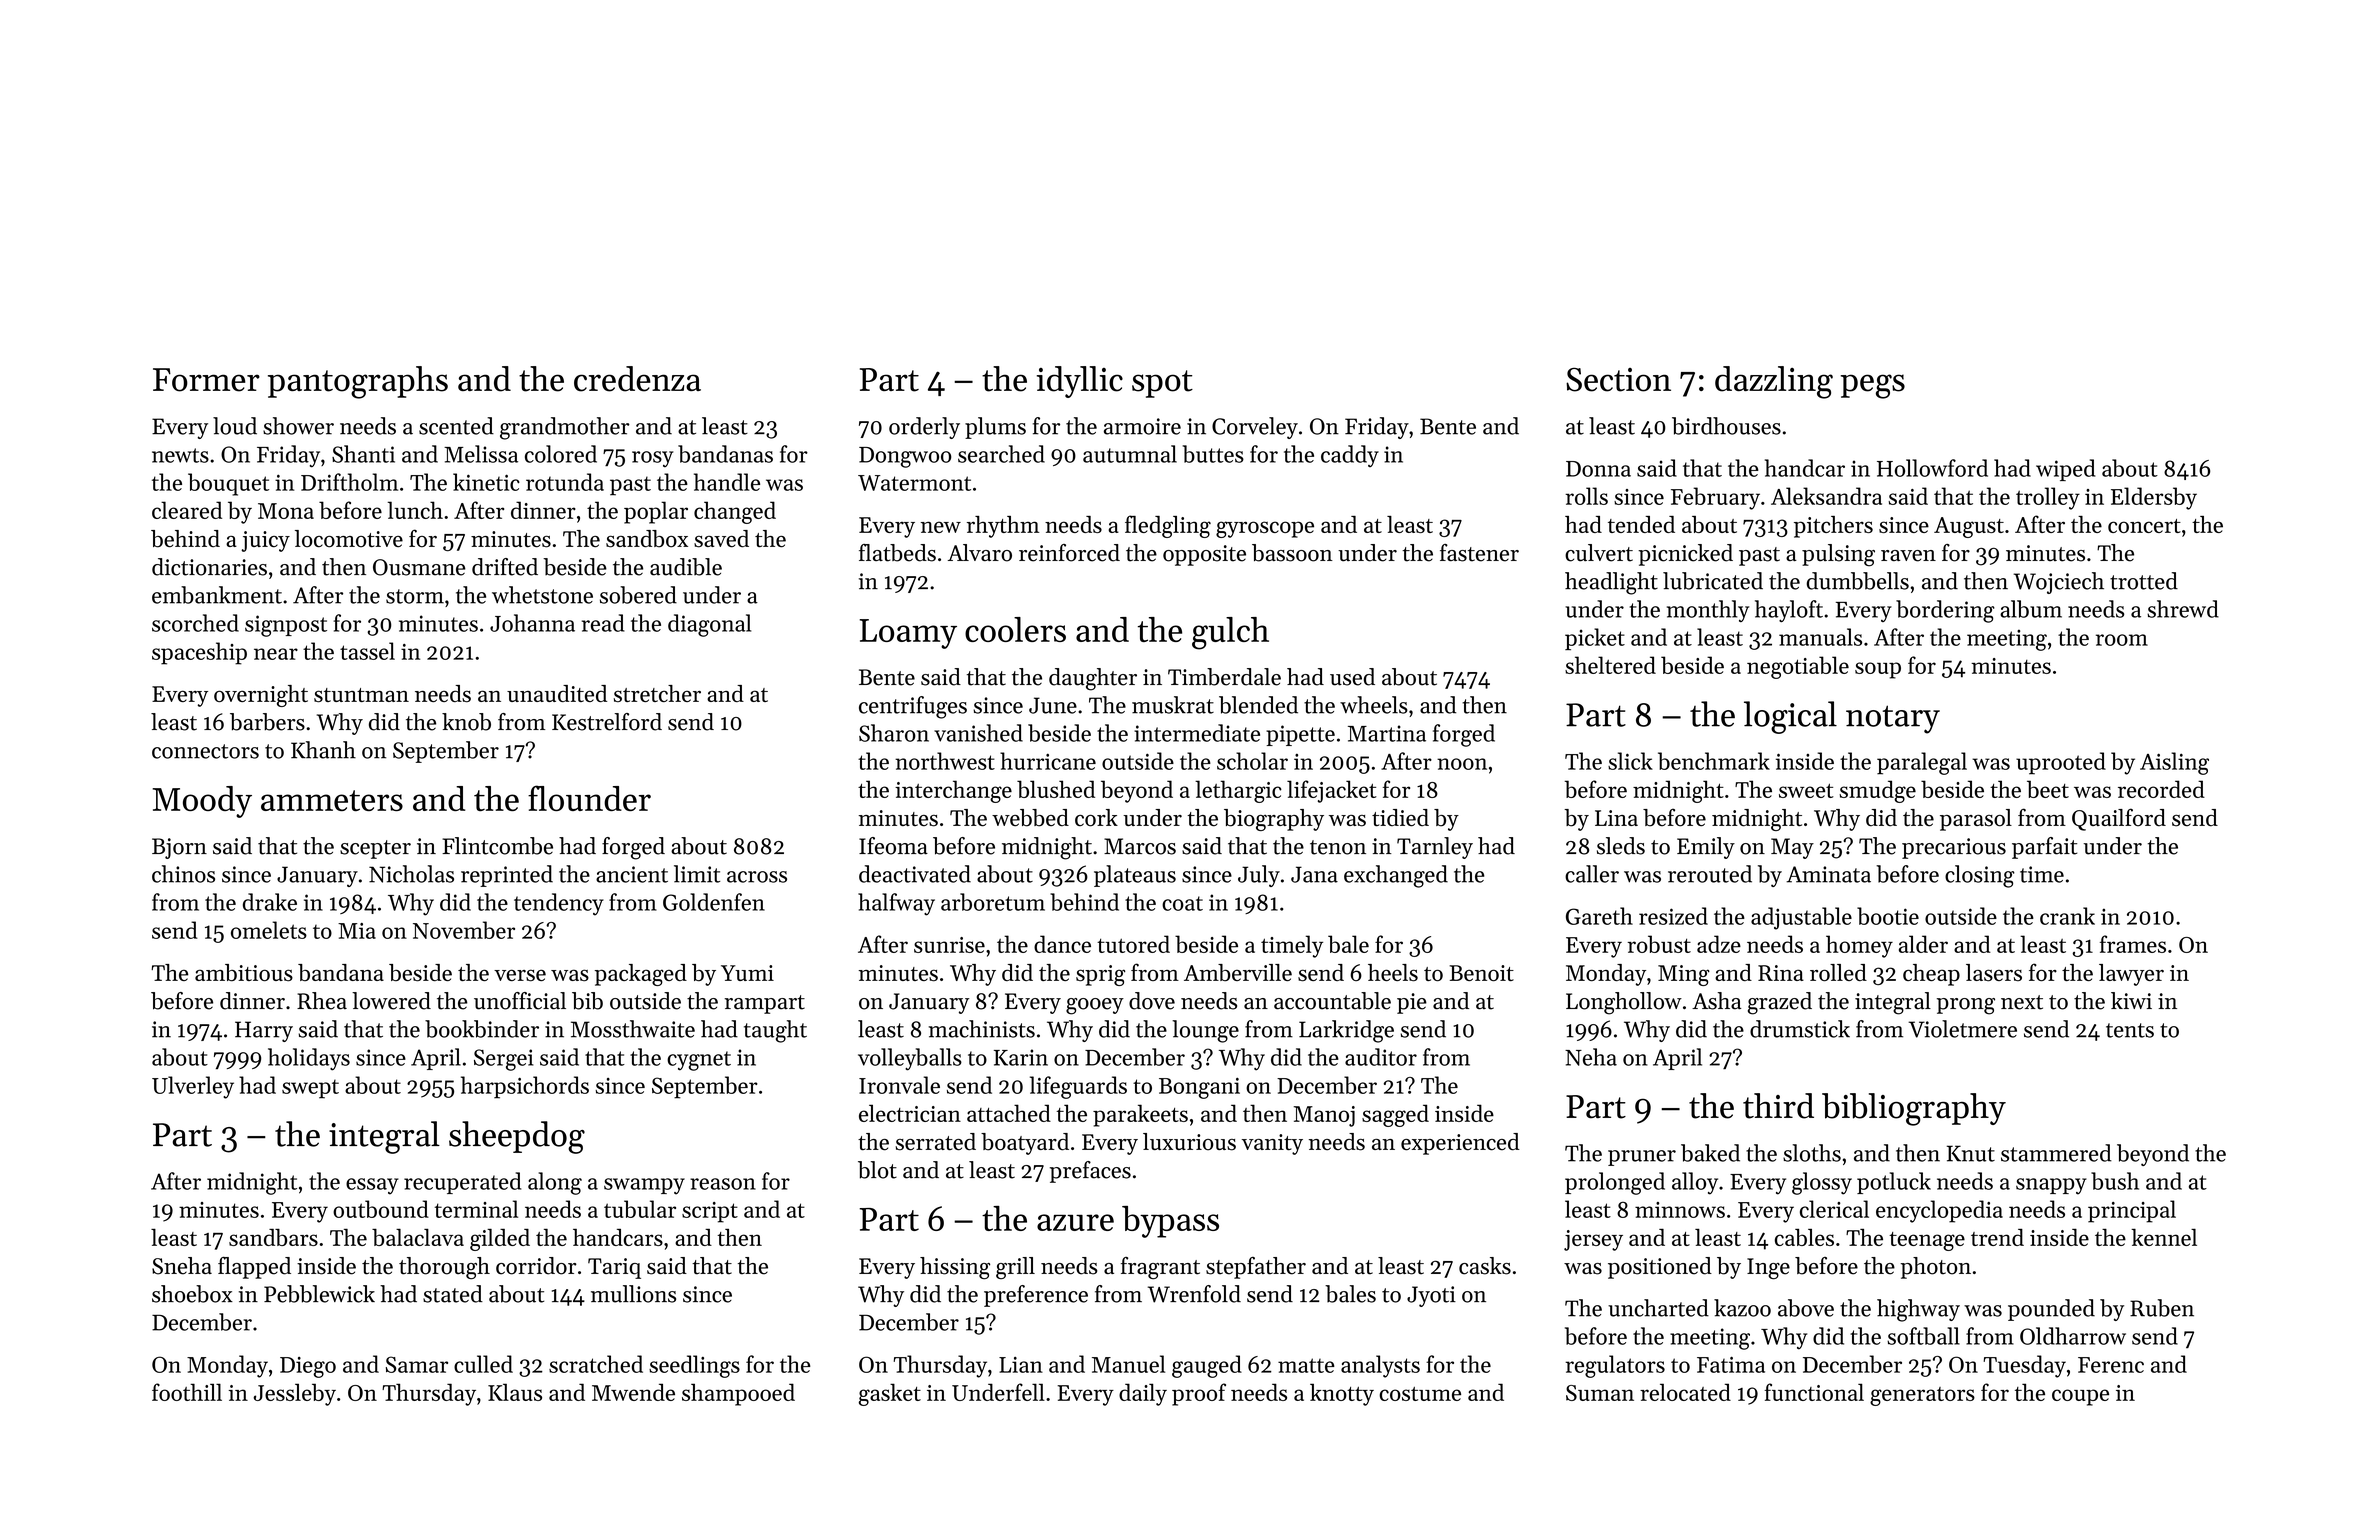 Image resolution: width=2380 pixels, height=1540 pixels. What do you see at coordinates (1922, 763) in the screenshot?
I see `paralegal` at bounding box center [1922, 763].
